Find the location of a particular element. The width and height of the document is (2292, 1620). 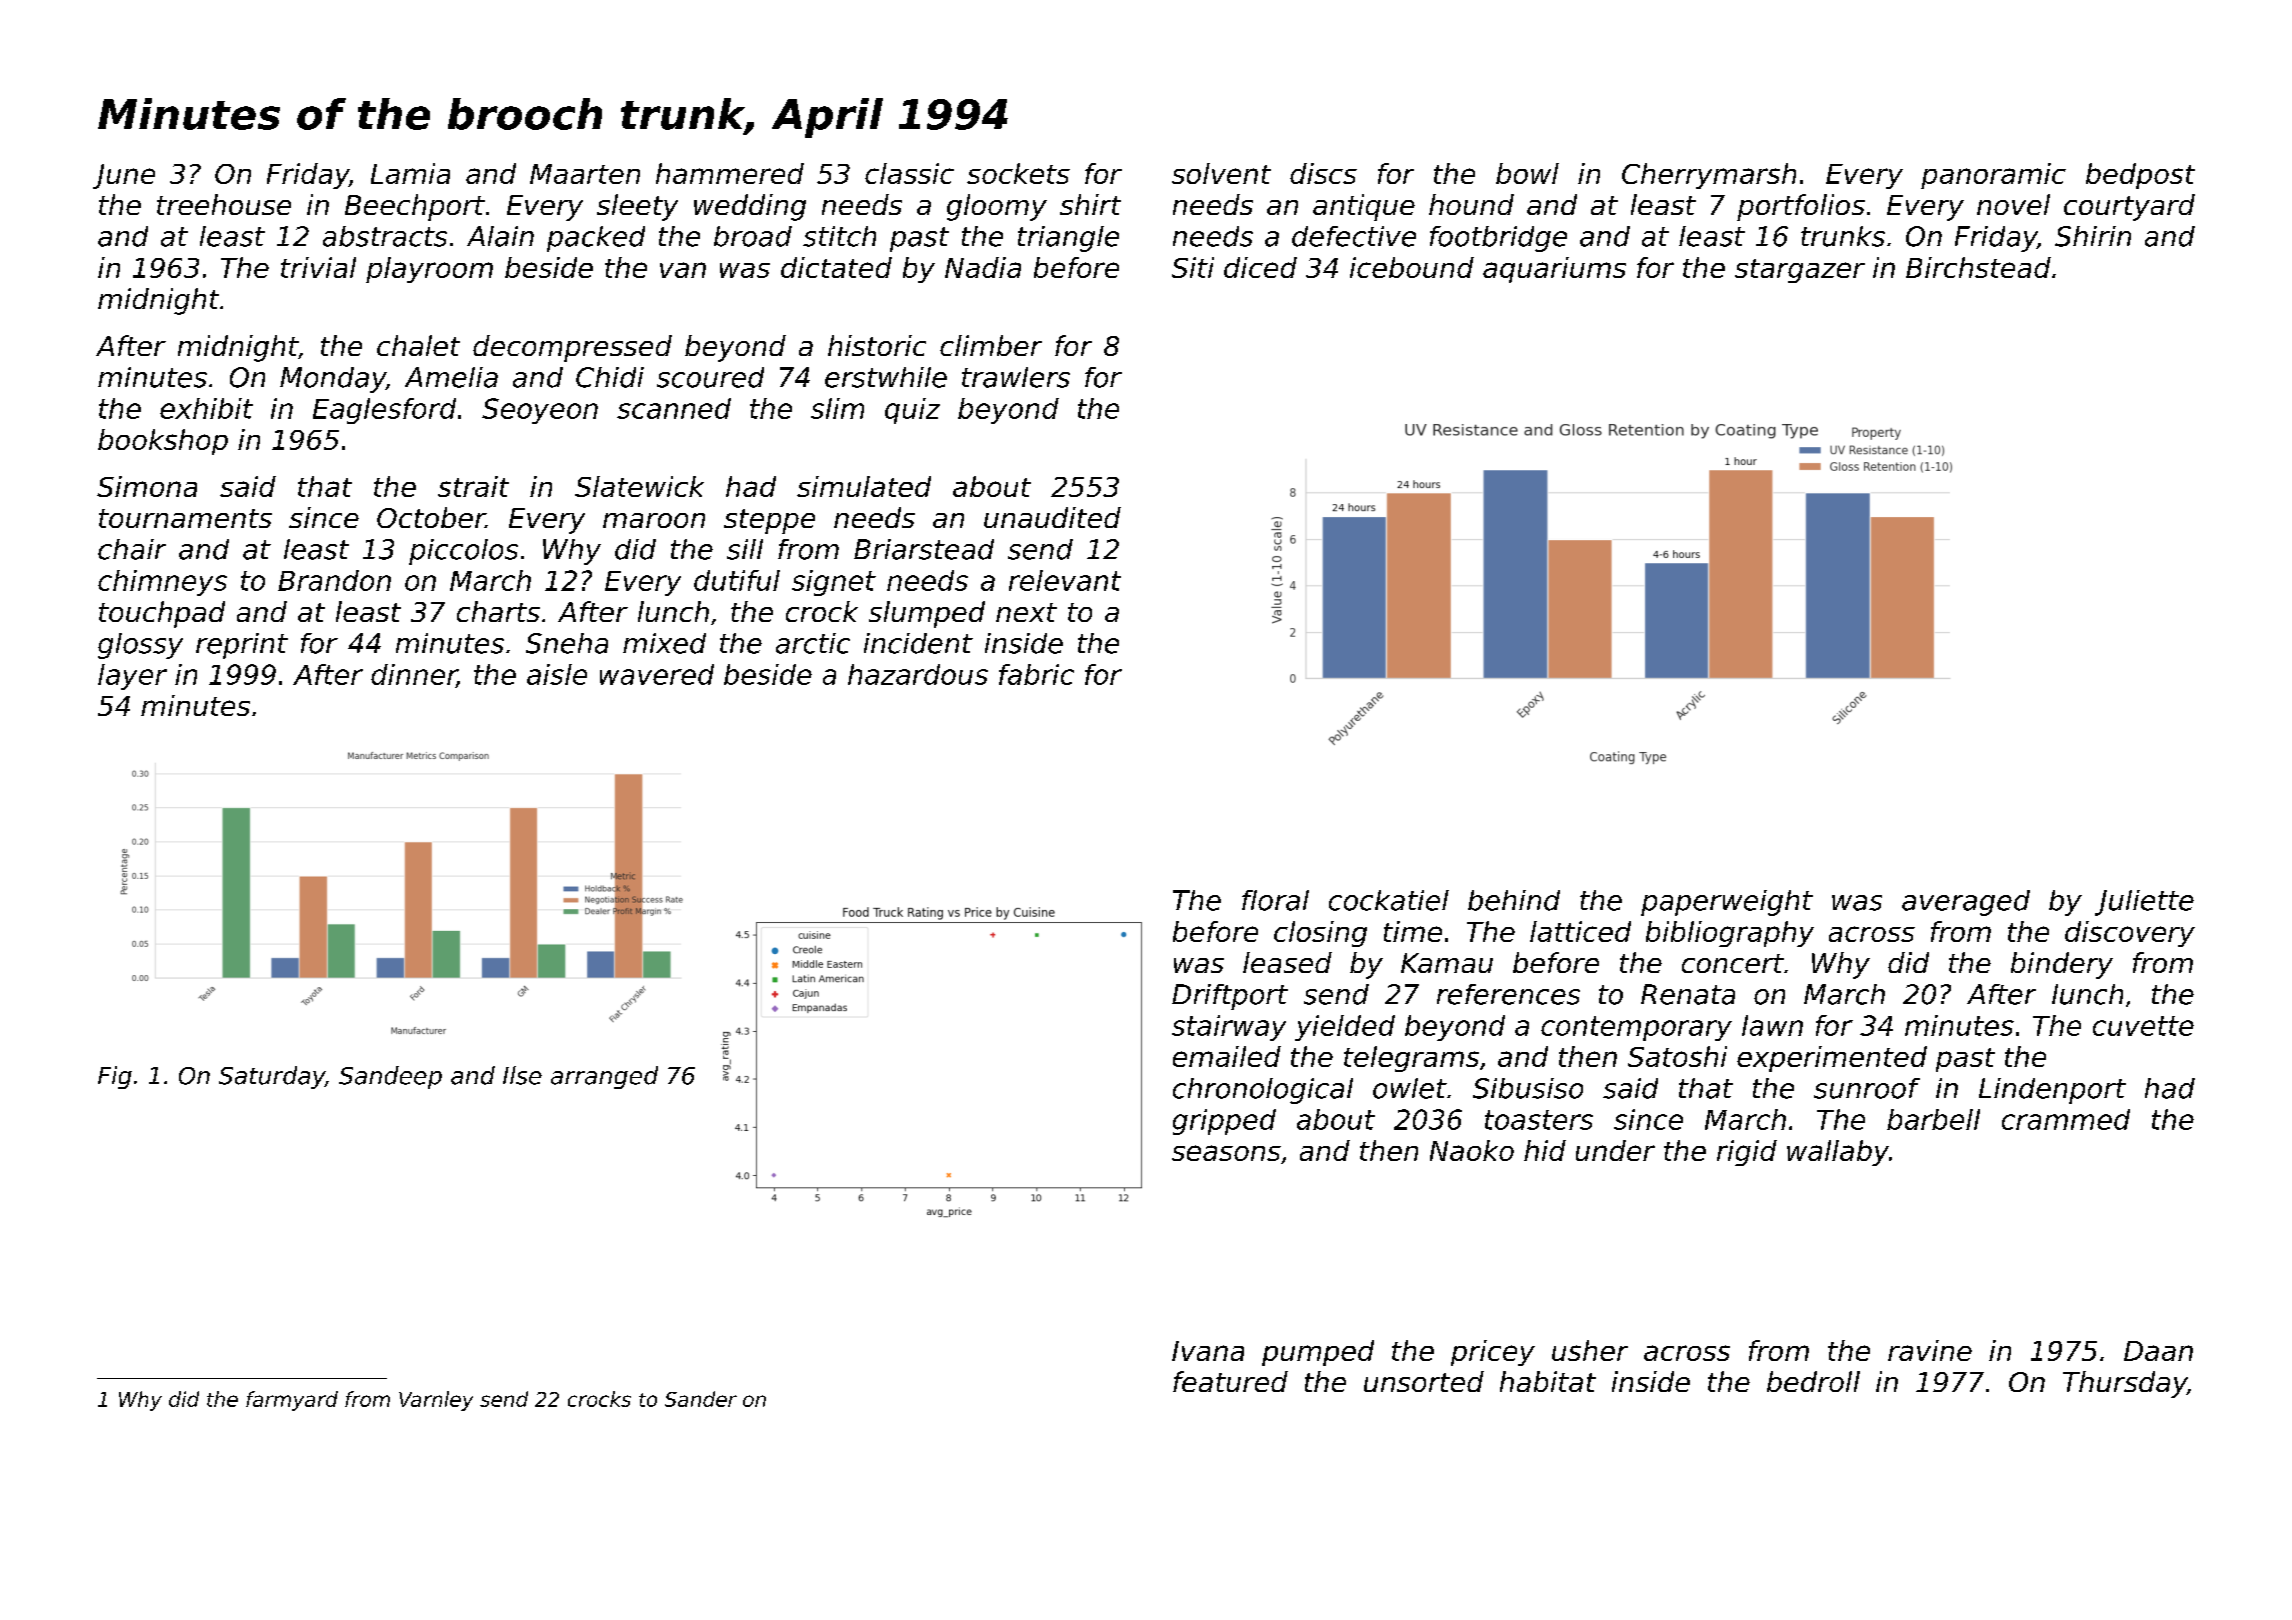

farmyard is located at coordinates (292, 1401).
